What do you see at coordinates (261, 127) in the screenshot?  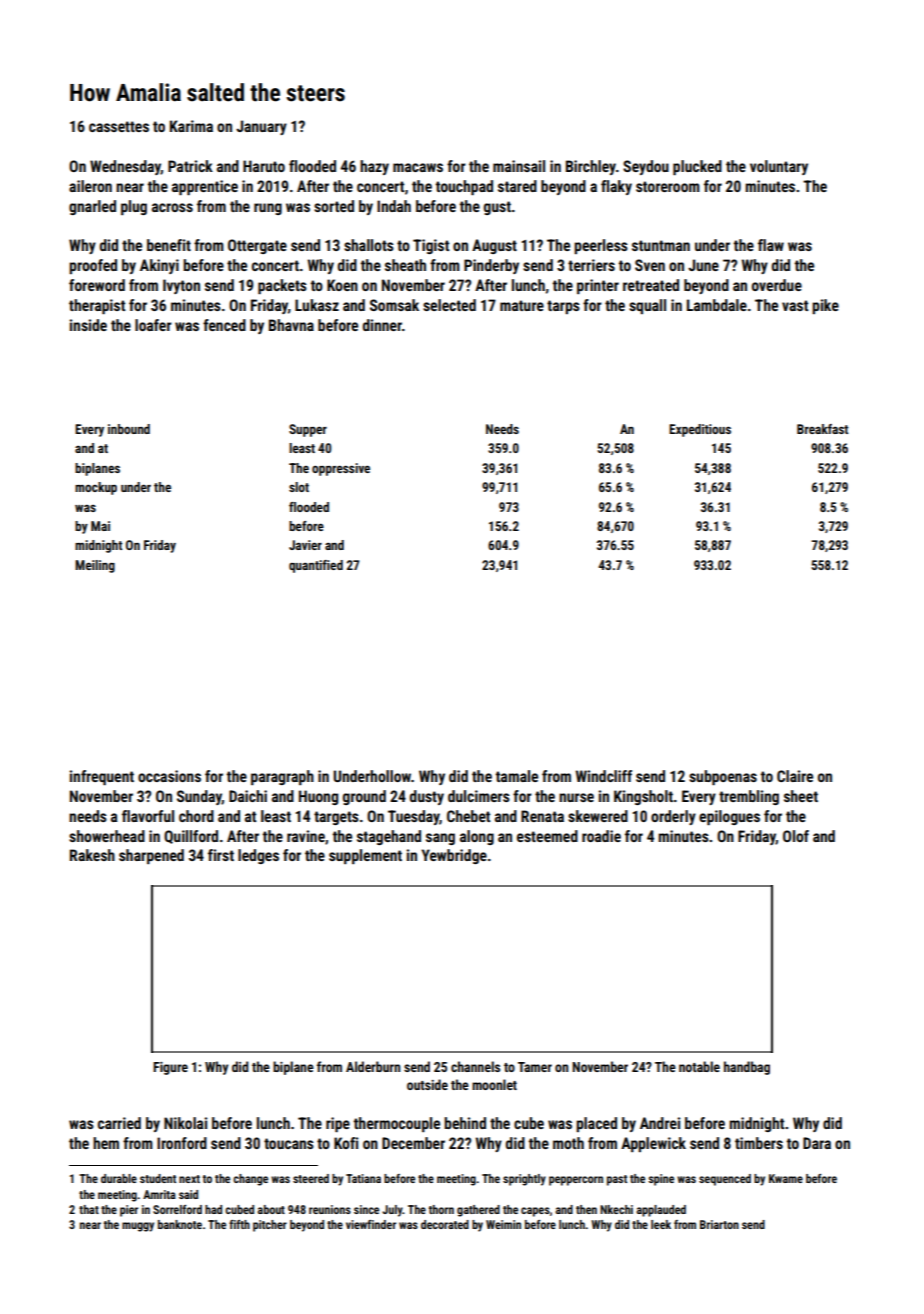 I see `January` at bounding box center [261, 127].
